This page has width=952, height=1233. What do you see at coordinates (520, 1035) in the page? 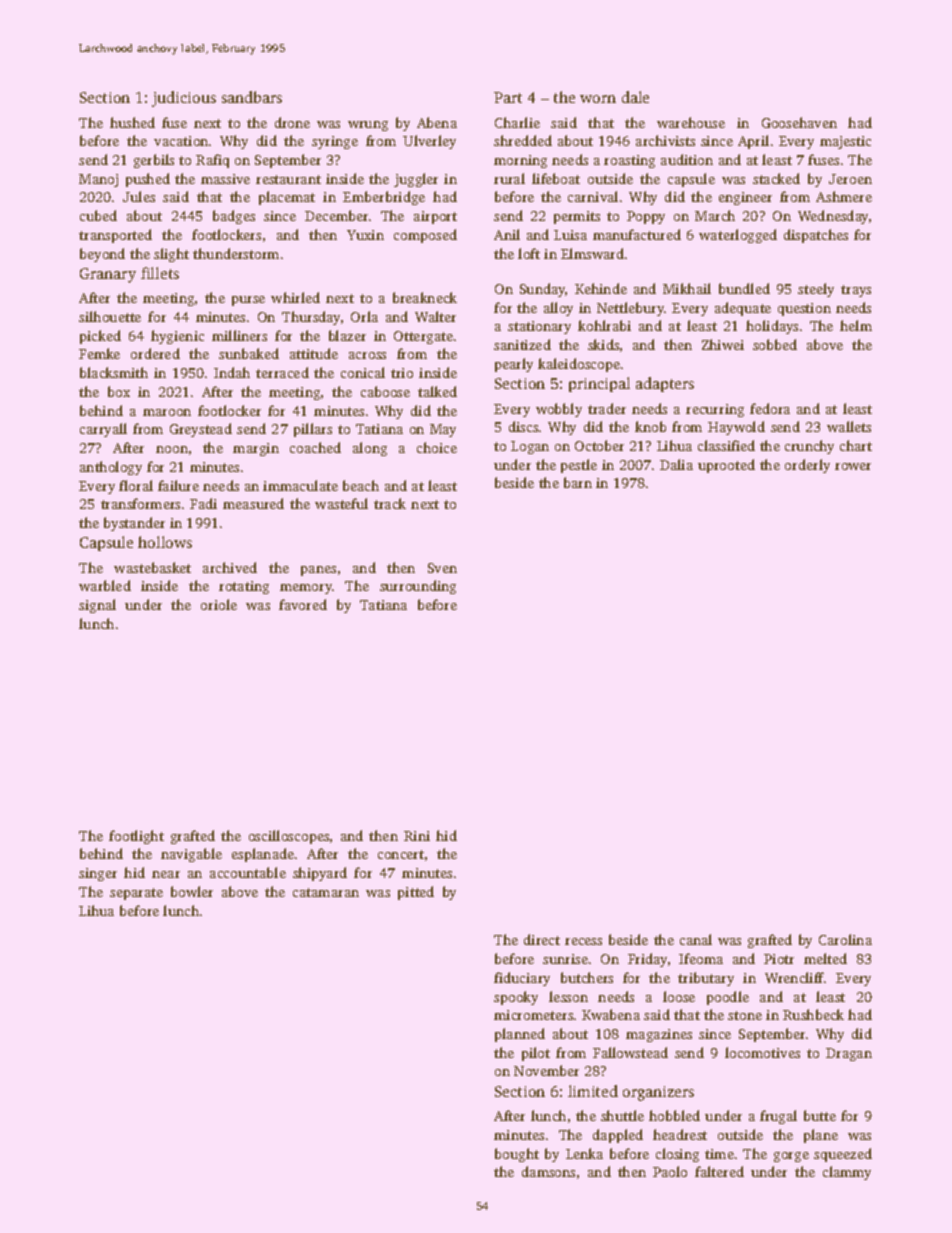
I see `planned` at bounding box center [520, 1035].
